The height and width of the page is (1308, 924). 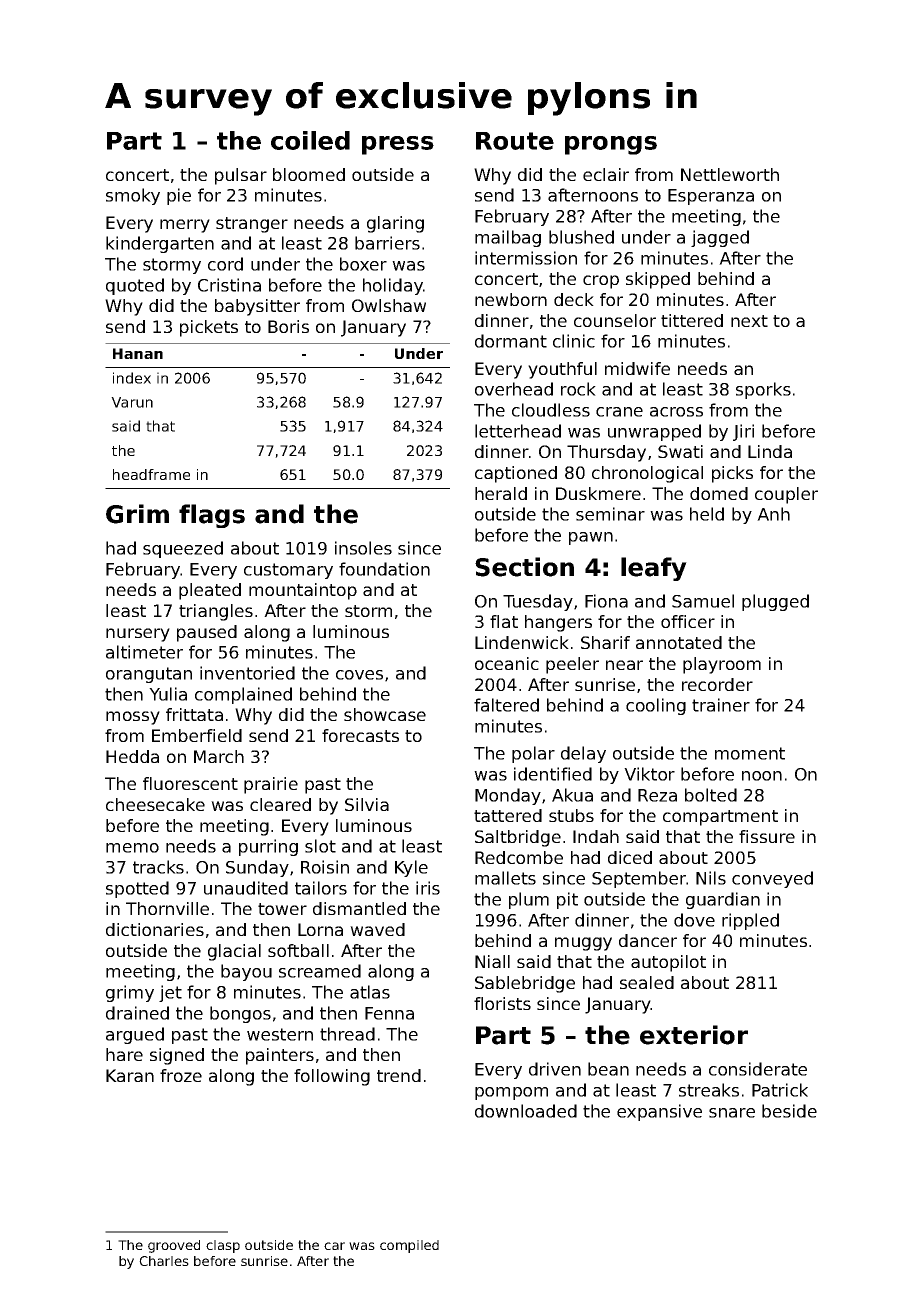 I want to click on skipped, so click(x=658, y=280).
